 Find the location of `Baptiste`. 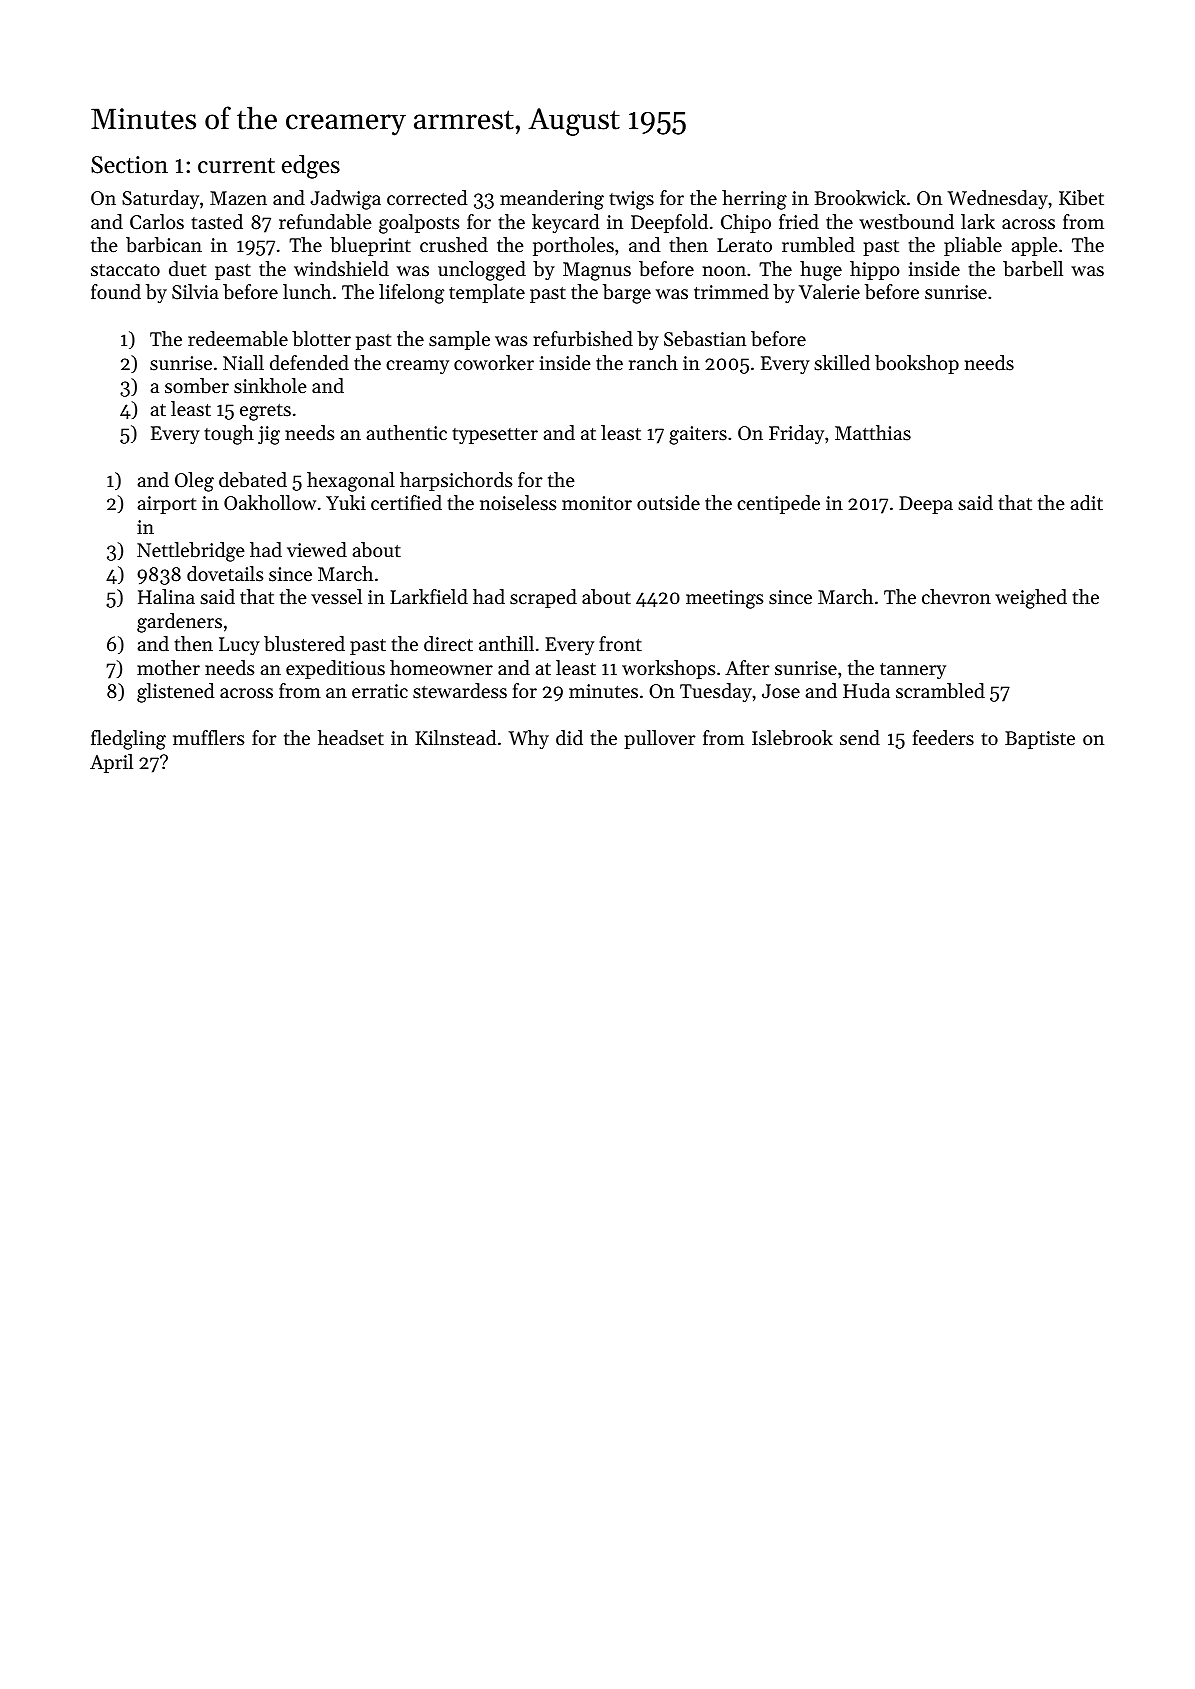

Baptiste is located at coordinates (1040, 740).
